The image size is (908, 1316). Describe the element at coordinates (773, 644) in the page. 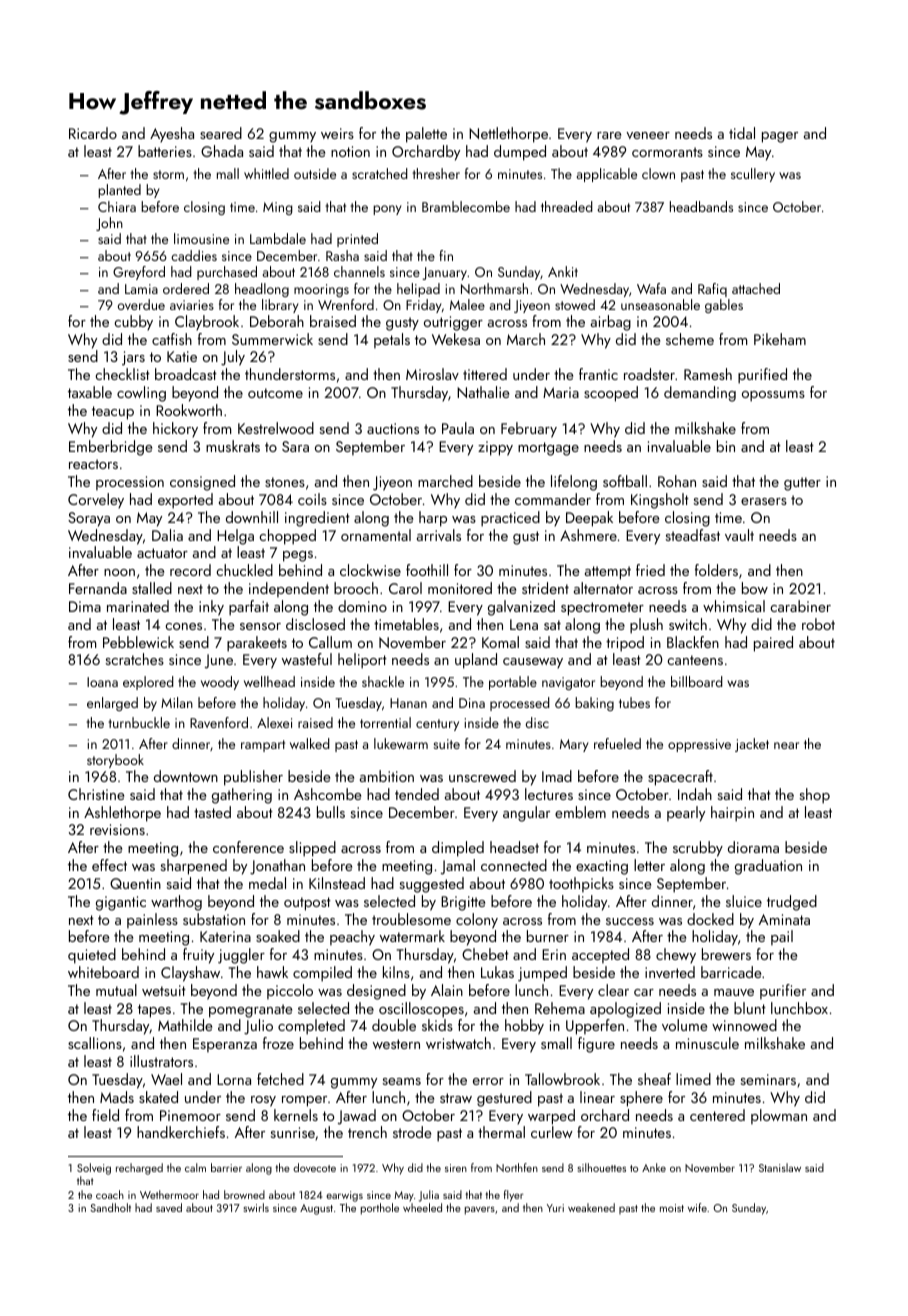

I see `paired` at that location.
